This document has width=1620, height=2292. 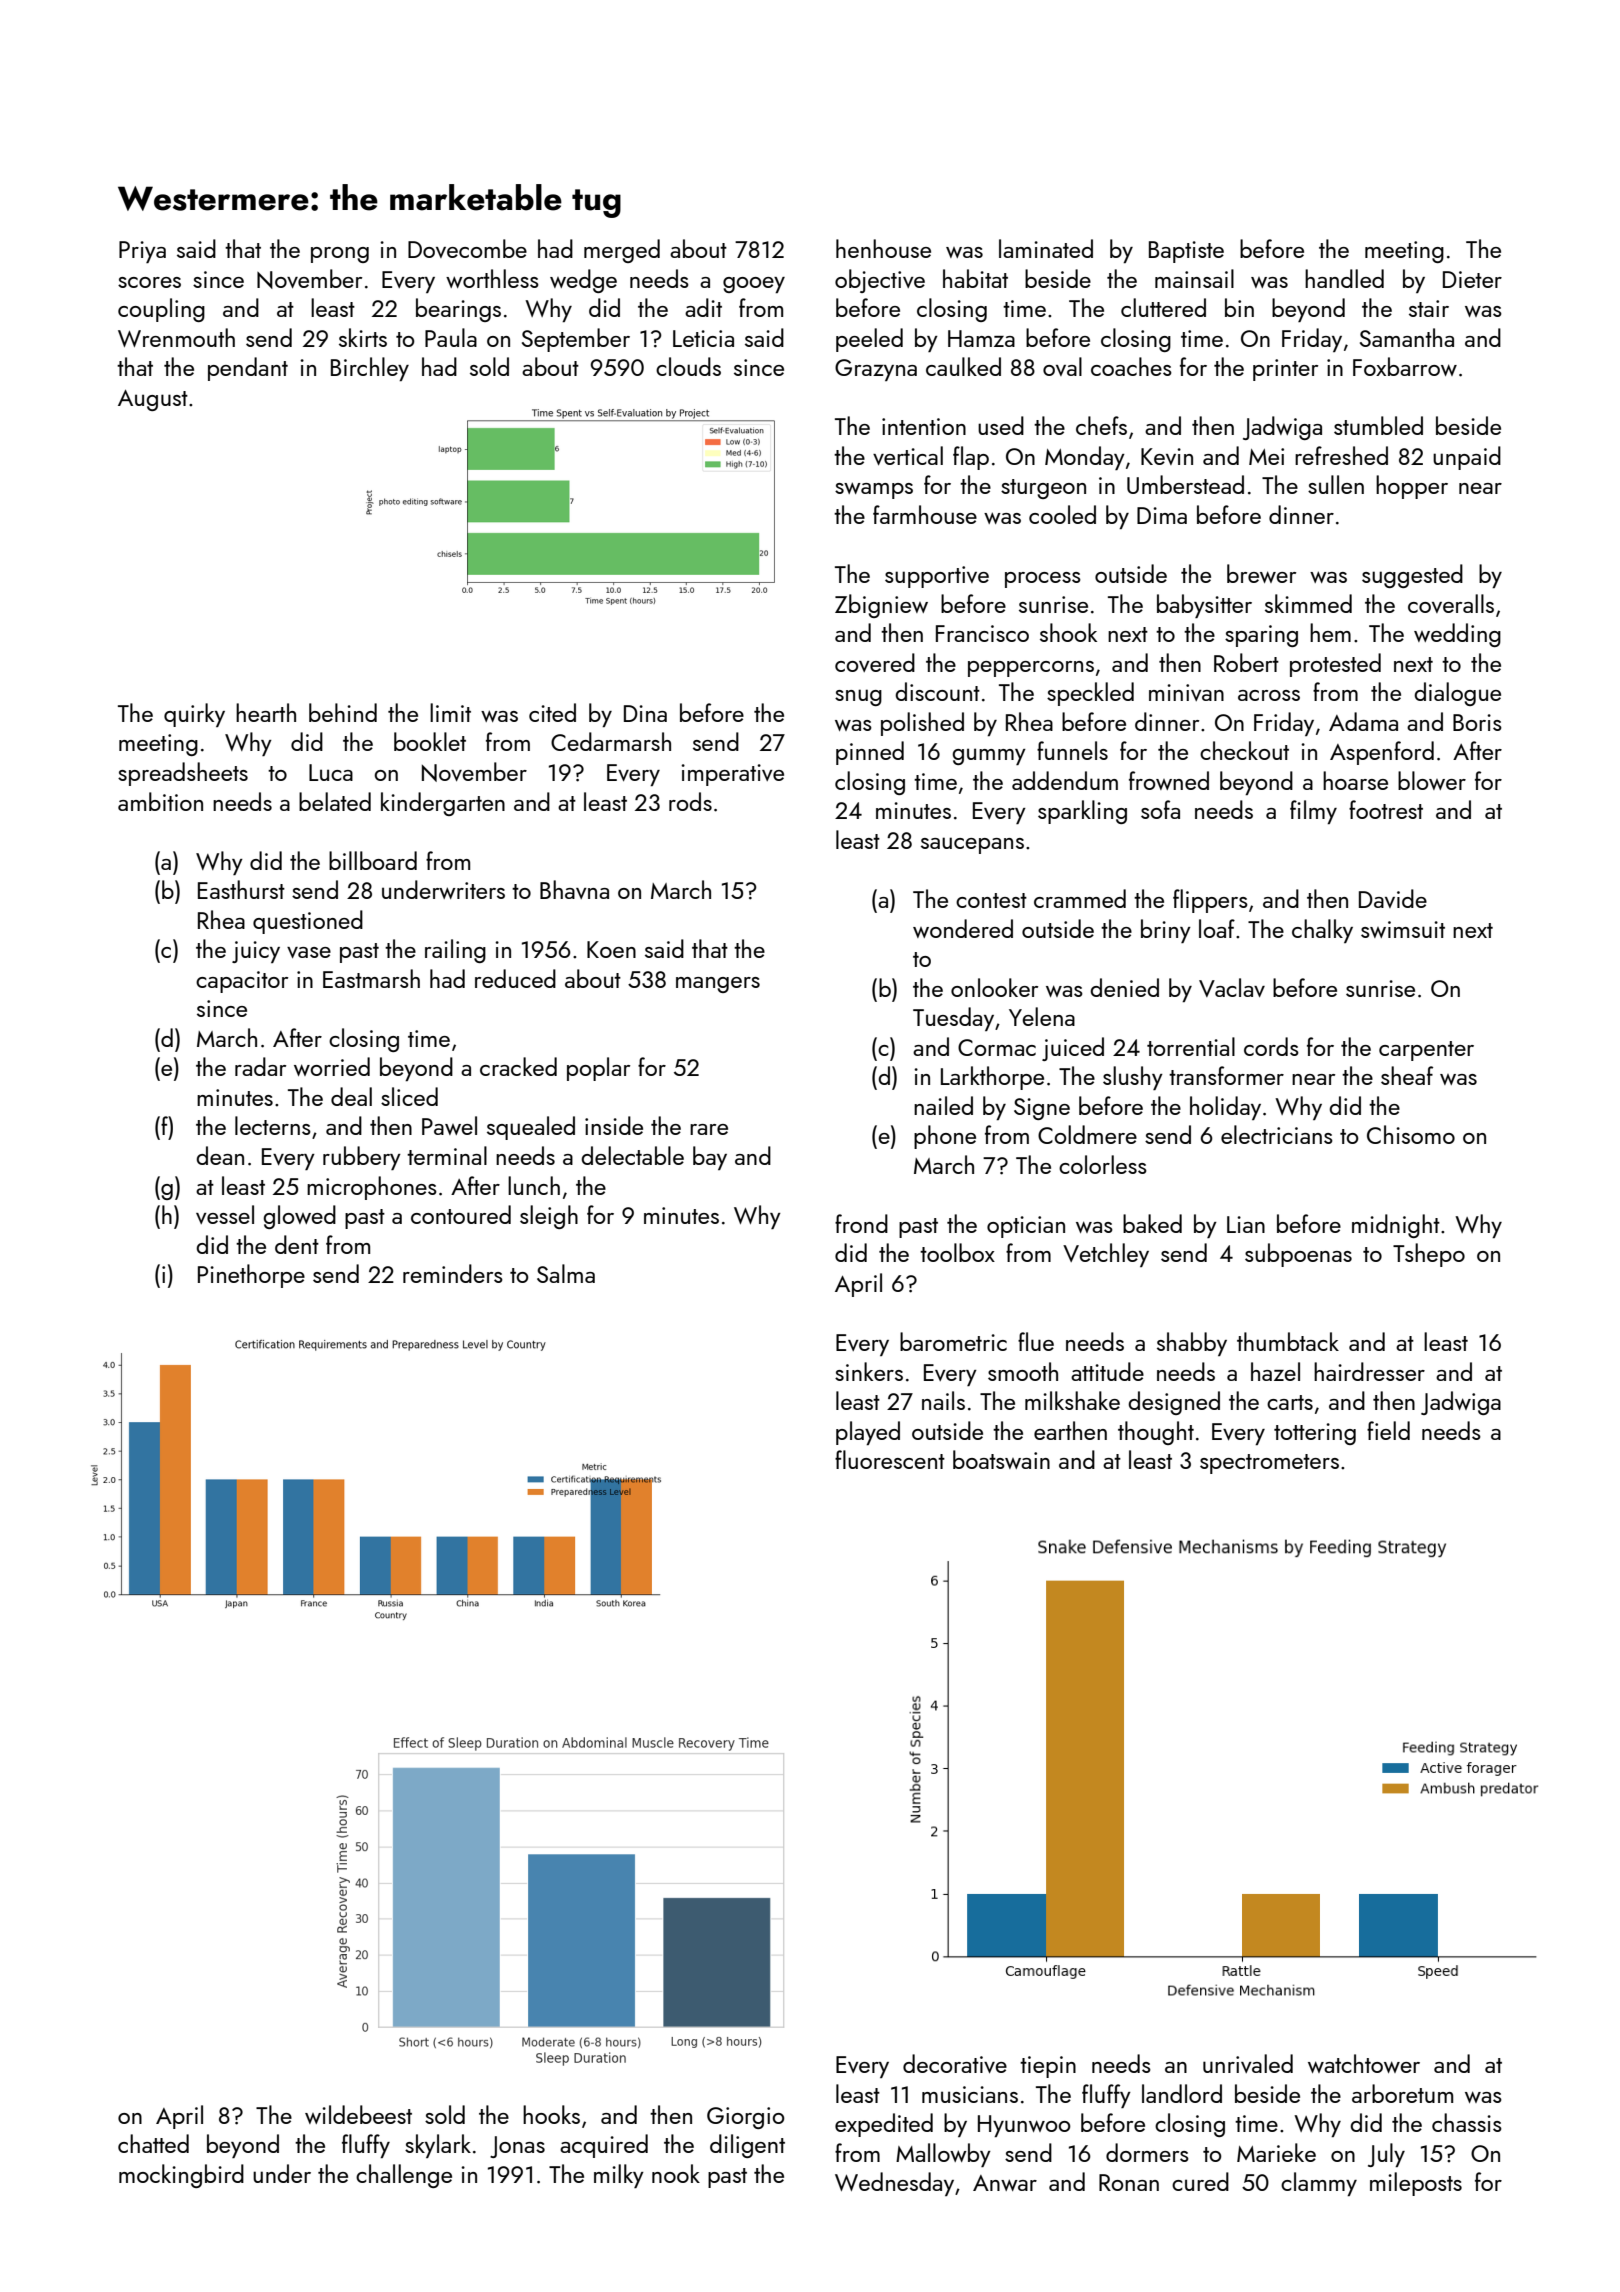 What do you see at coordinates (453, 1273) in the document?
I see `reminders` at bounding box center [453, 1273].
